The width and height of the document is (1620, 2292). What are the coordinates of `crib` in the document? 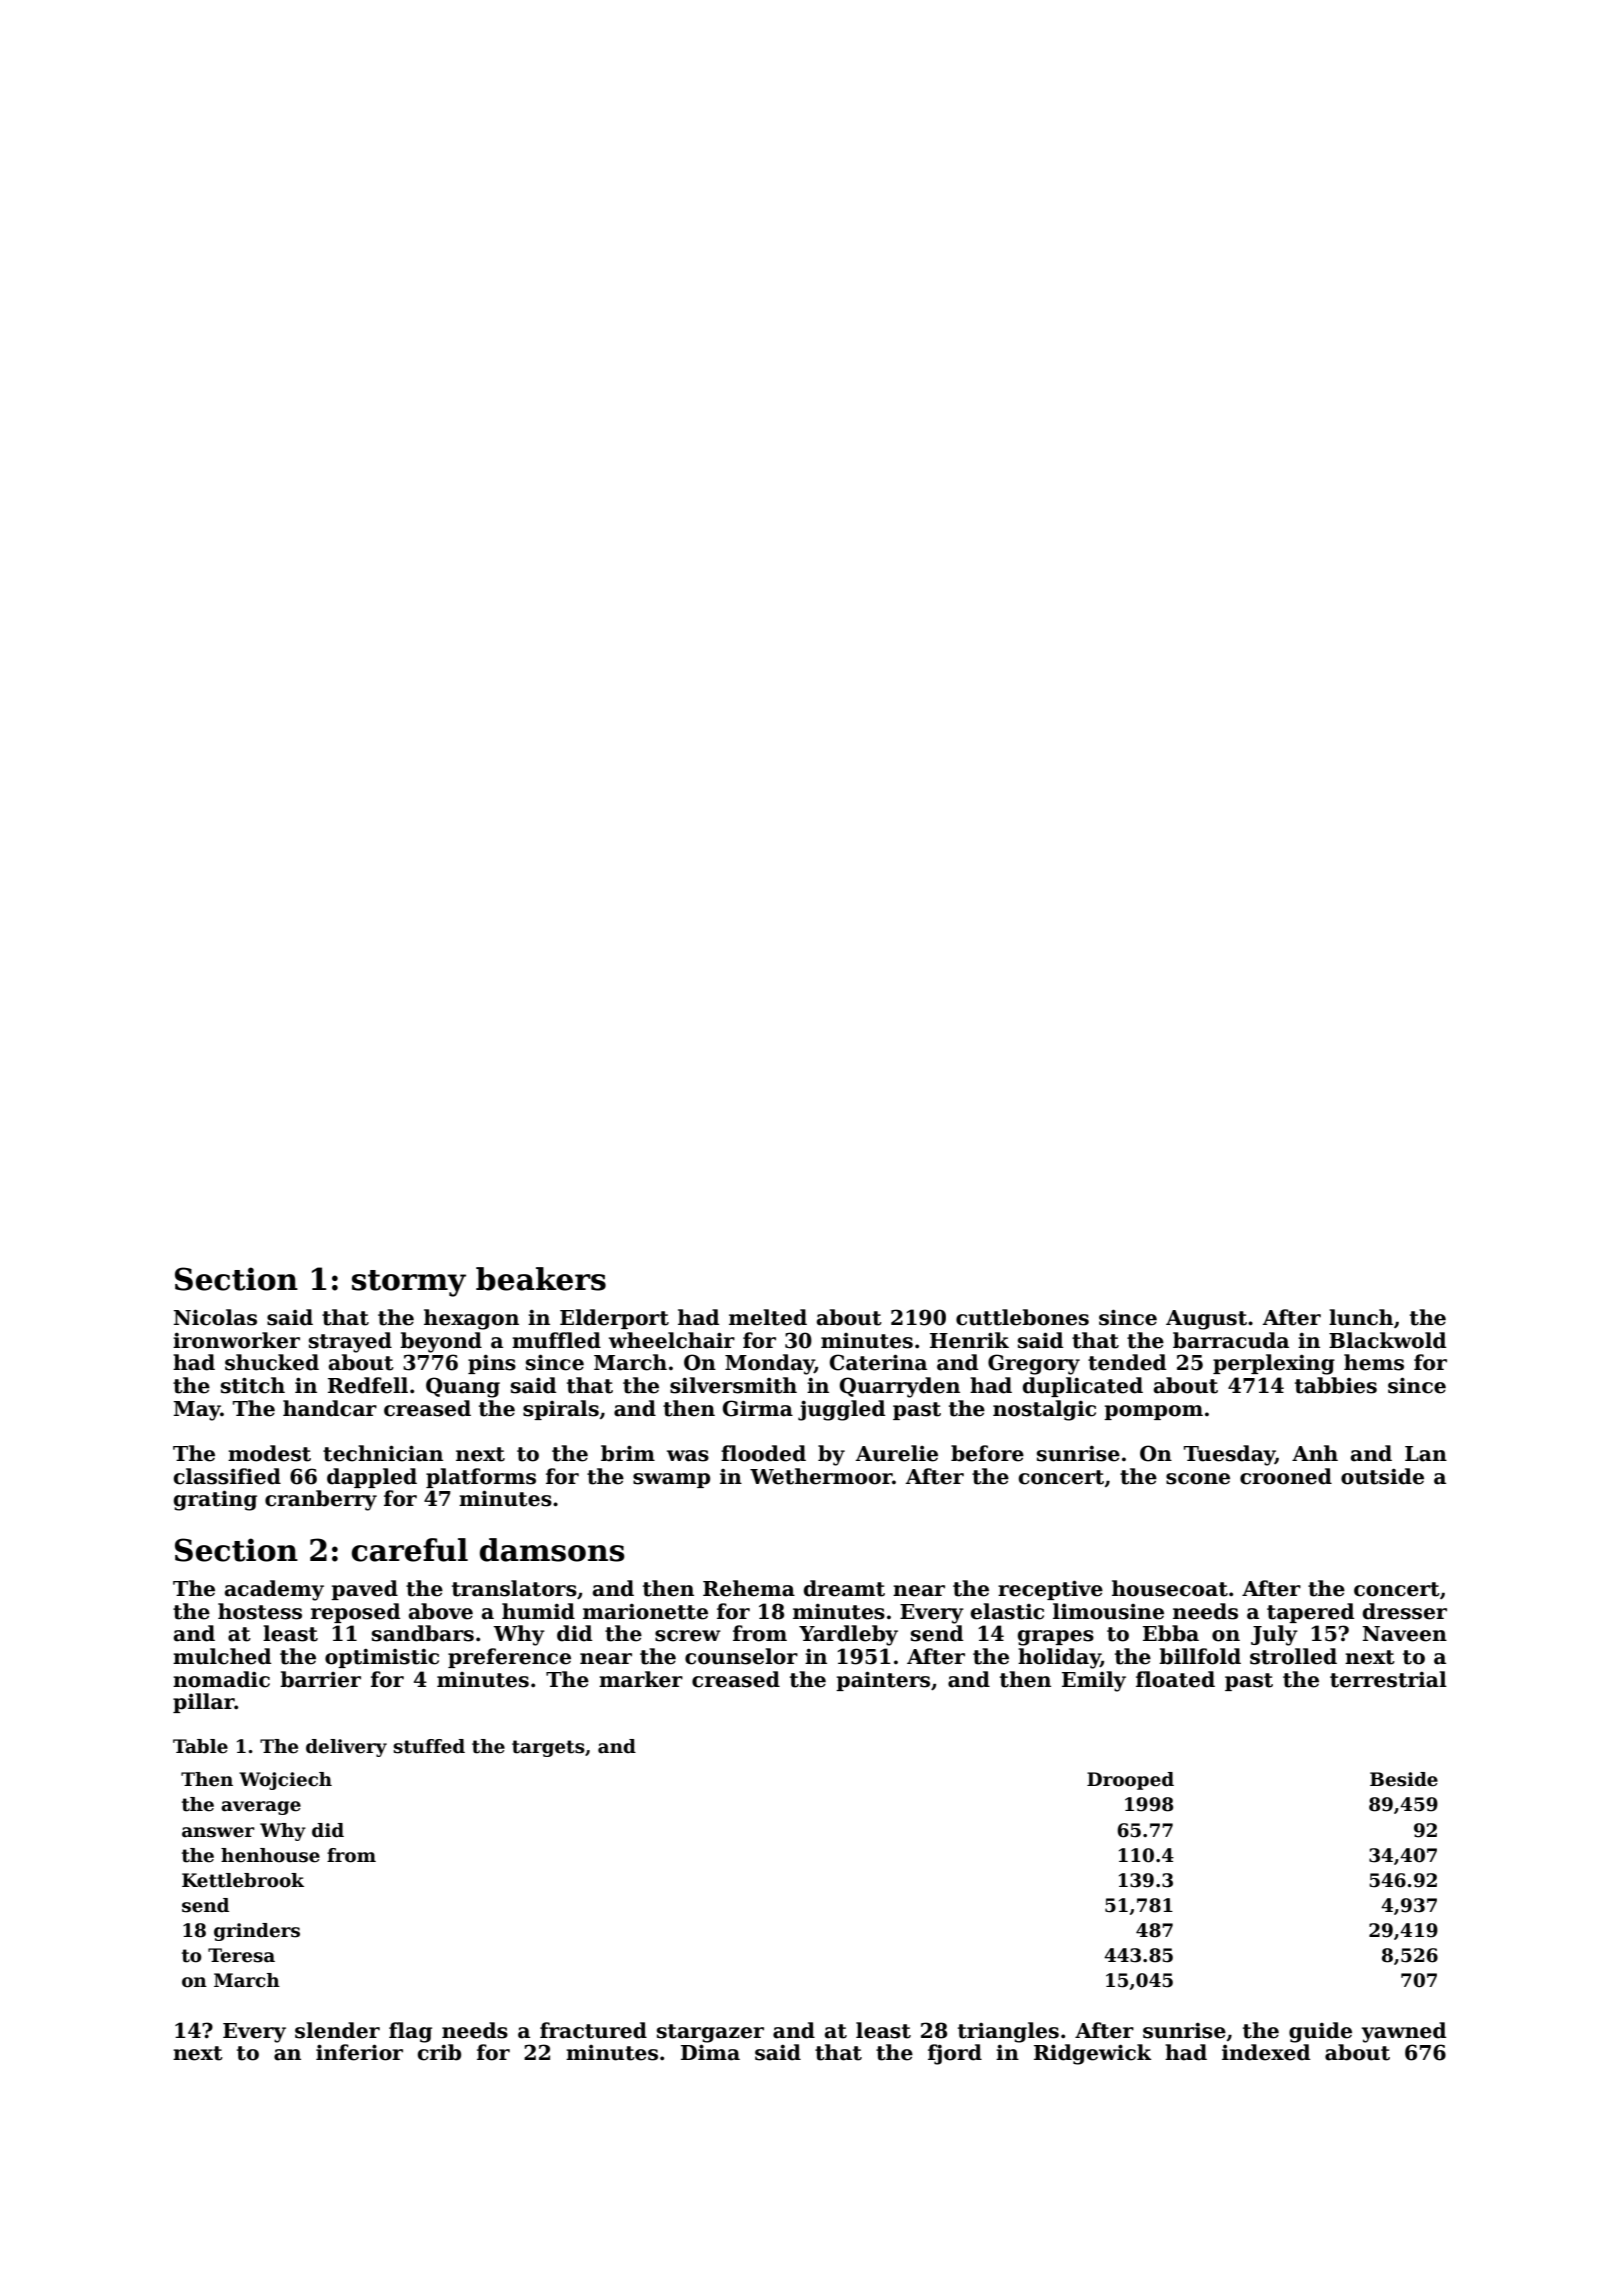 It's located at (439, 2052).
